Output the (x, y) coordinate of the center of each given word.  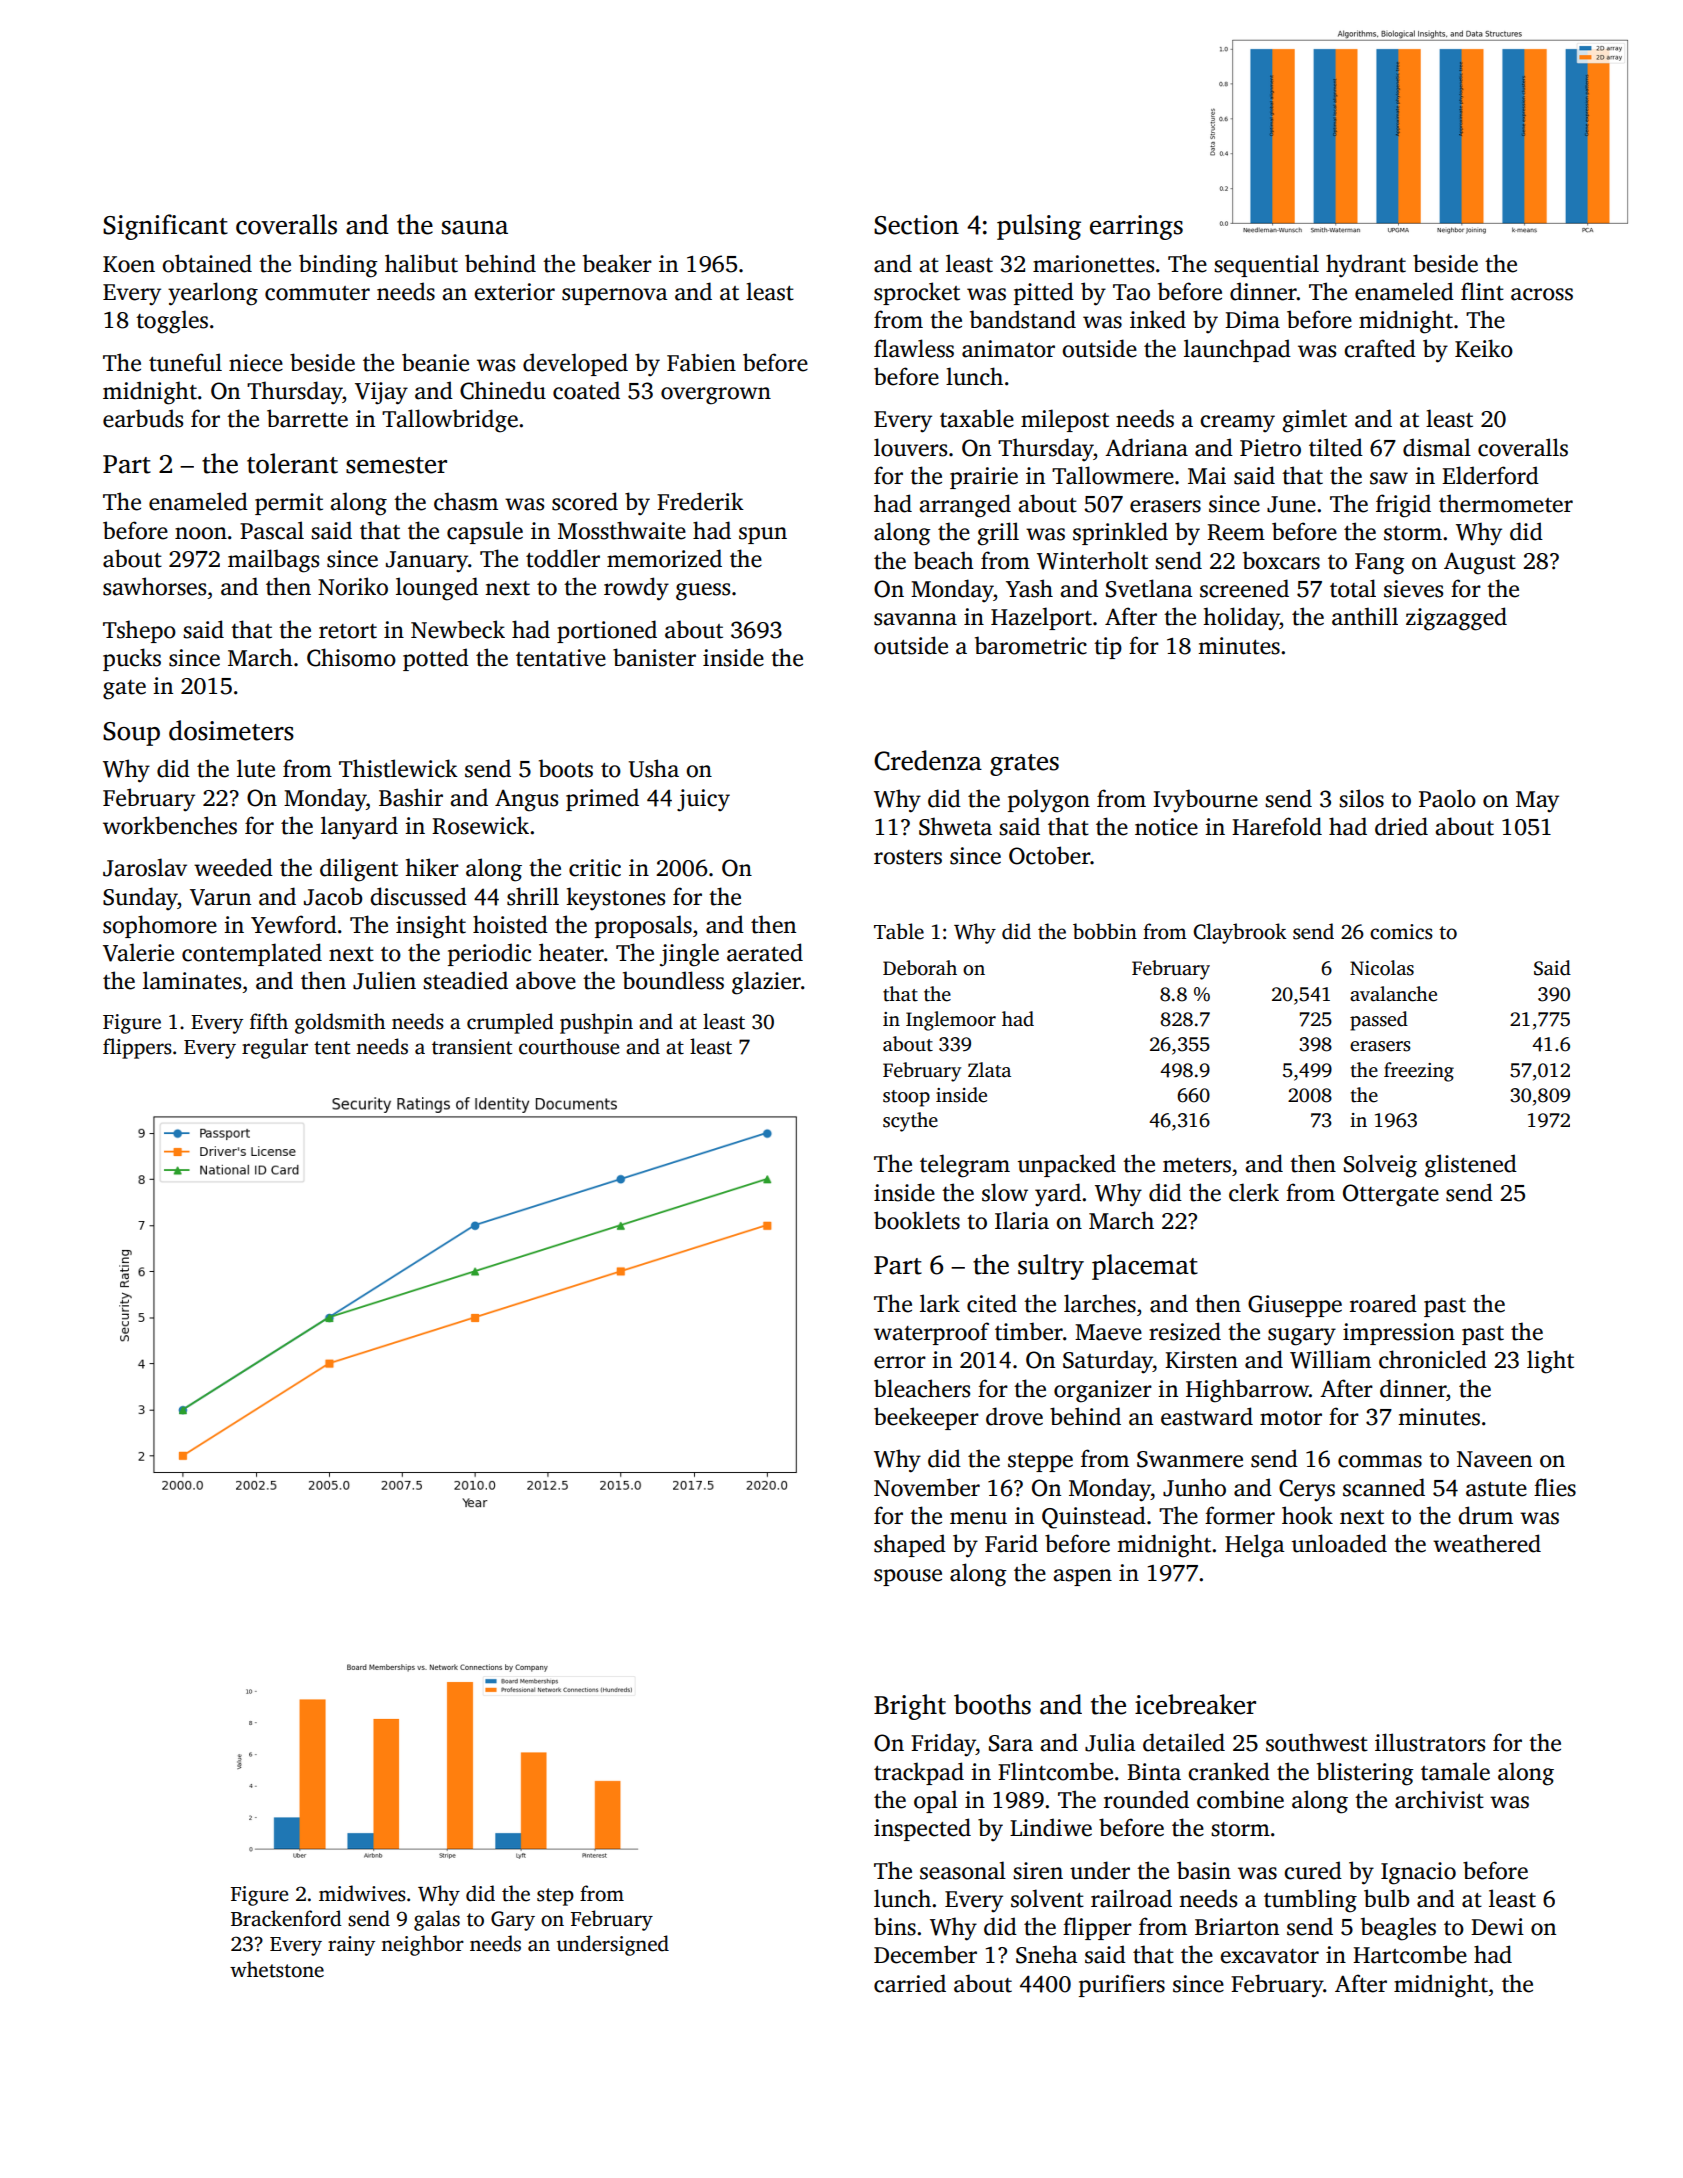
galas (437, 1920)
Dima (1252, 320)
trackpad (919, 1773)
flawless (914, 348)
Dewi (1497, 1927)
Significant (165, 227)
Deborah (920, 968)
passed (1379, 1021)
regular (275, 1048)
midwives (362, 1893)
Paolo (1447, 798)
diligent (359, 870)
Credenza (928, 760)
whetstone (277, 1969)
